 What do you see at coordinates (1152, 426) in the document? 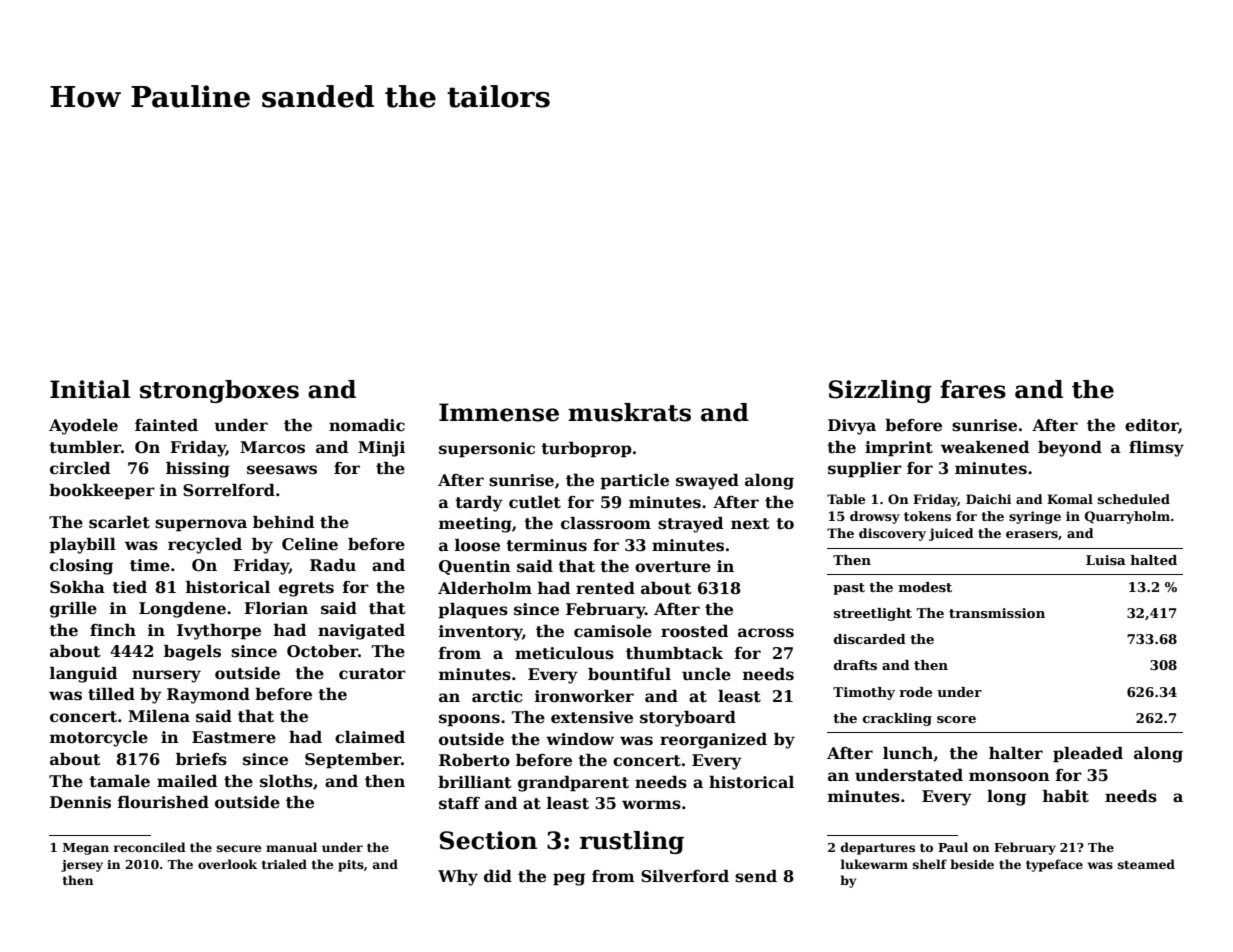
I see `editor` at bounding box center [1152, 426].
